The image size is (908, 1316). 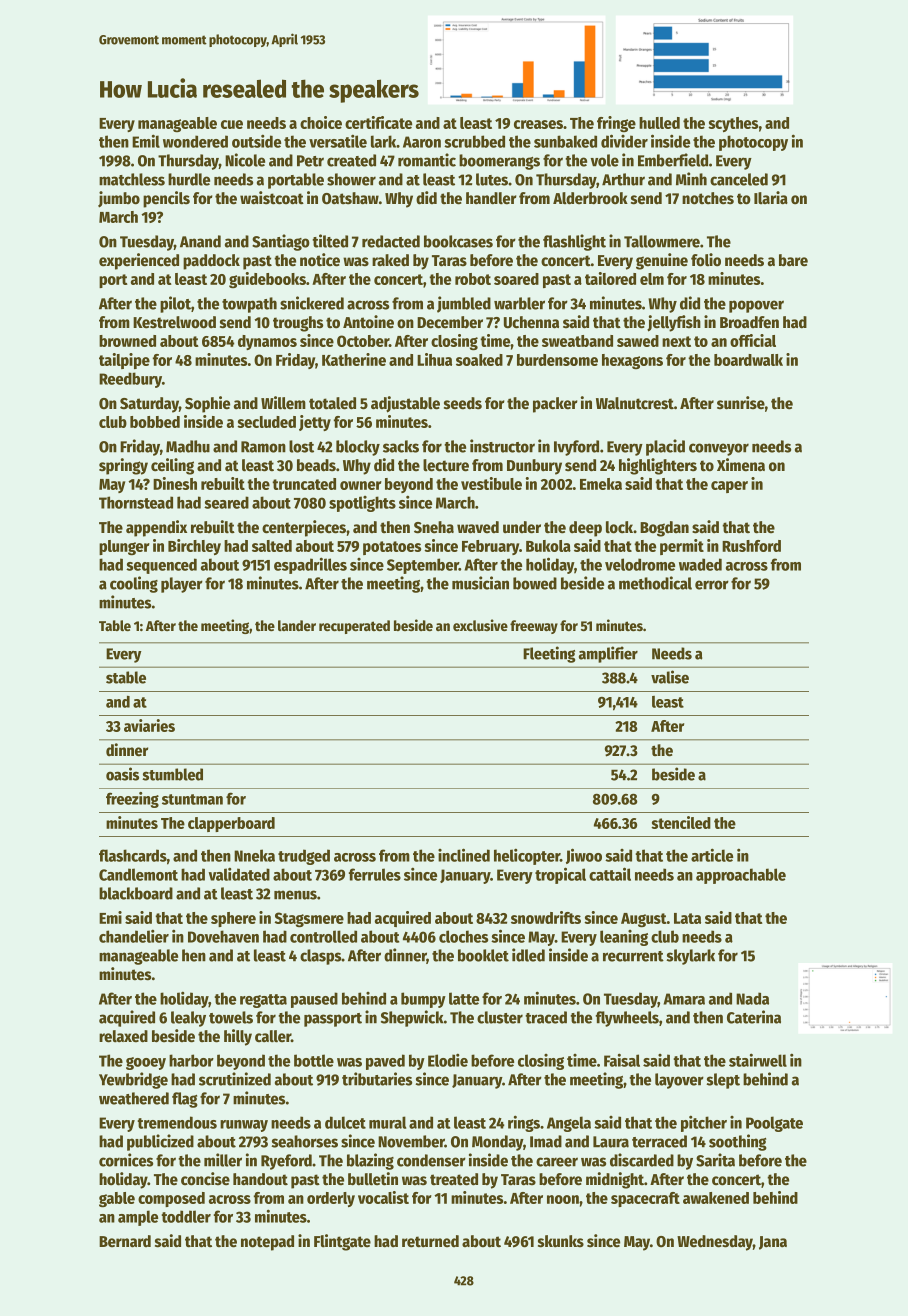 What do you see at coordinates (297, 625) in the screenshot?
I see `lander` at bounding box center [297, 625].
